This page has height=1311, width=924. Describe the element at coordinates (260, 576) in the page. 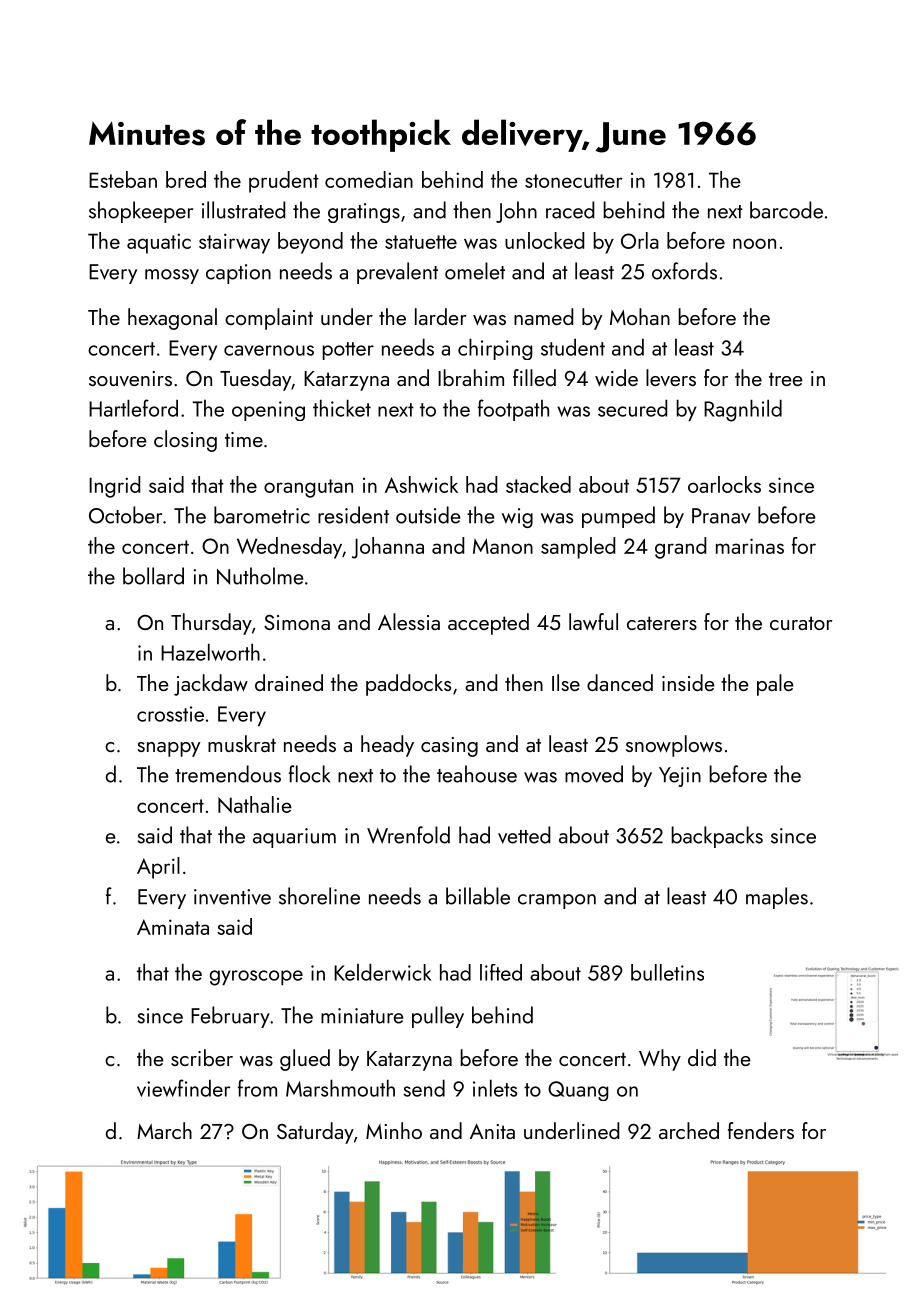

I see `Nutholme` at that location.
